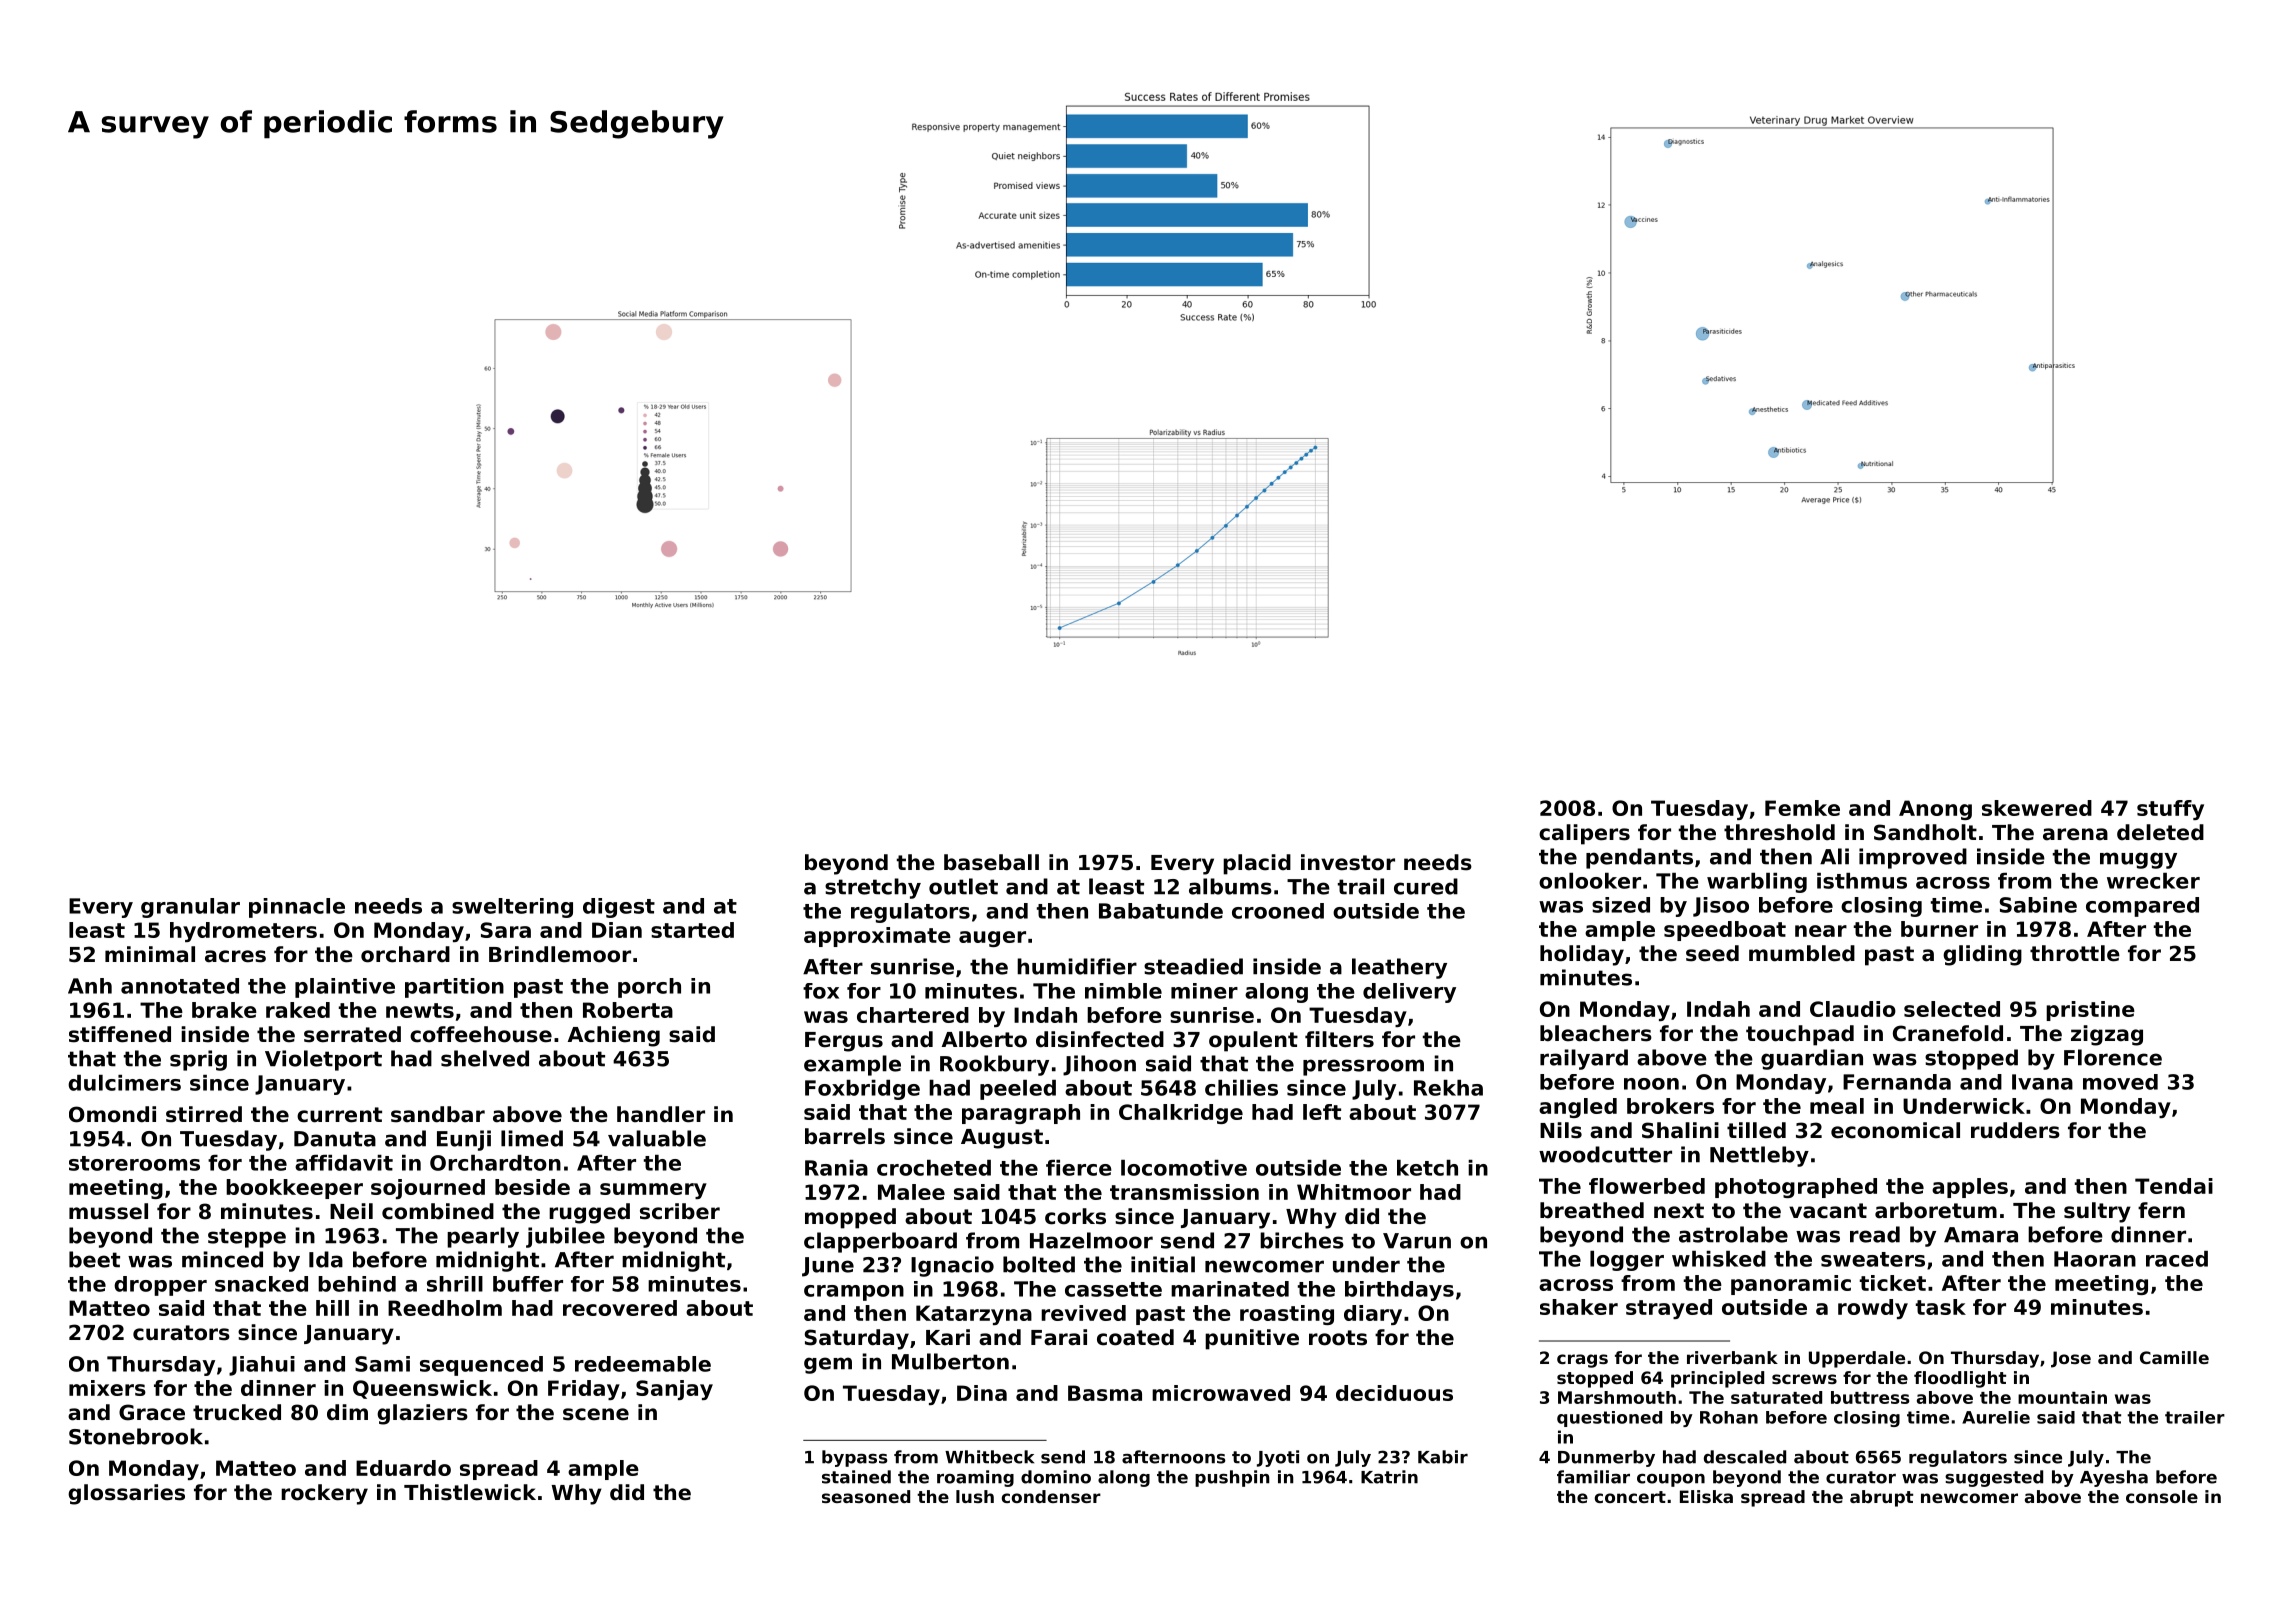 The image size is (2294, 1622). I want to click on albums, so click(1230, 886).
